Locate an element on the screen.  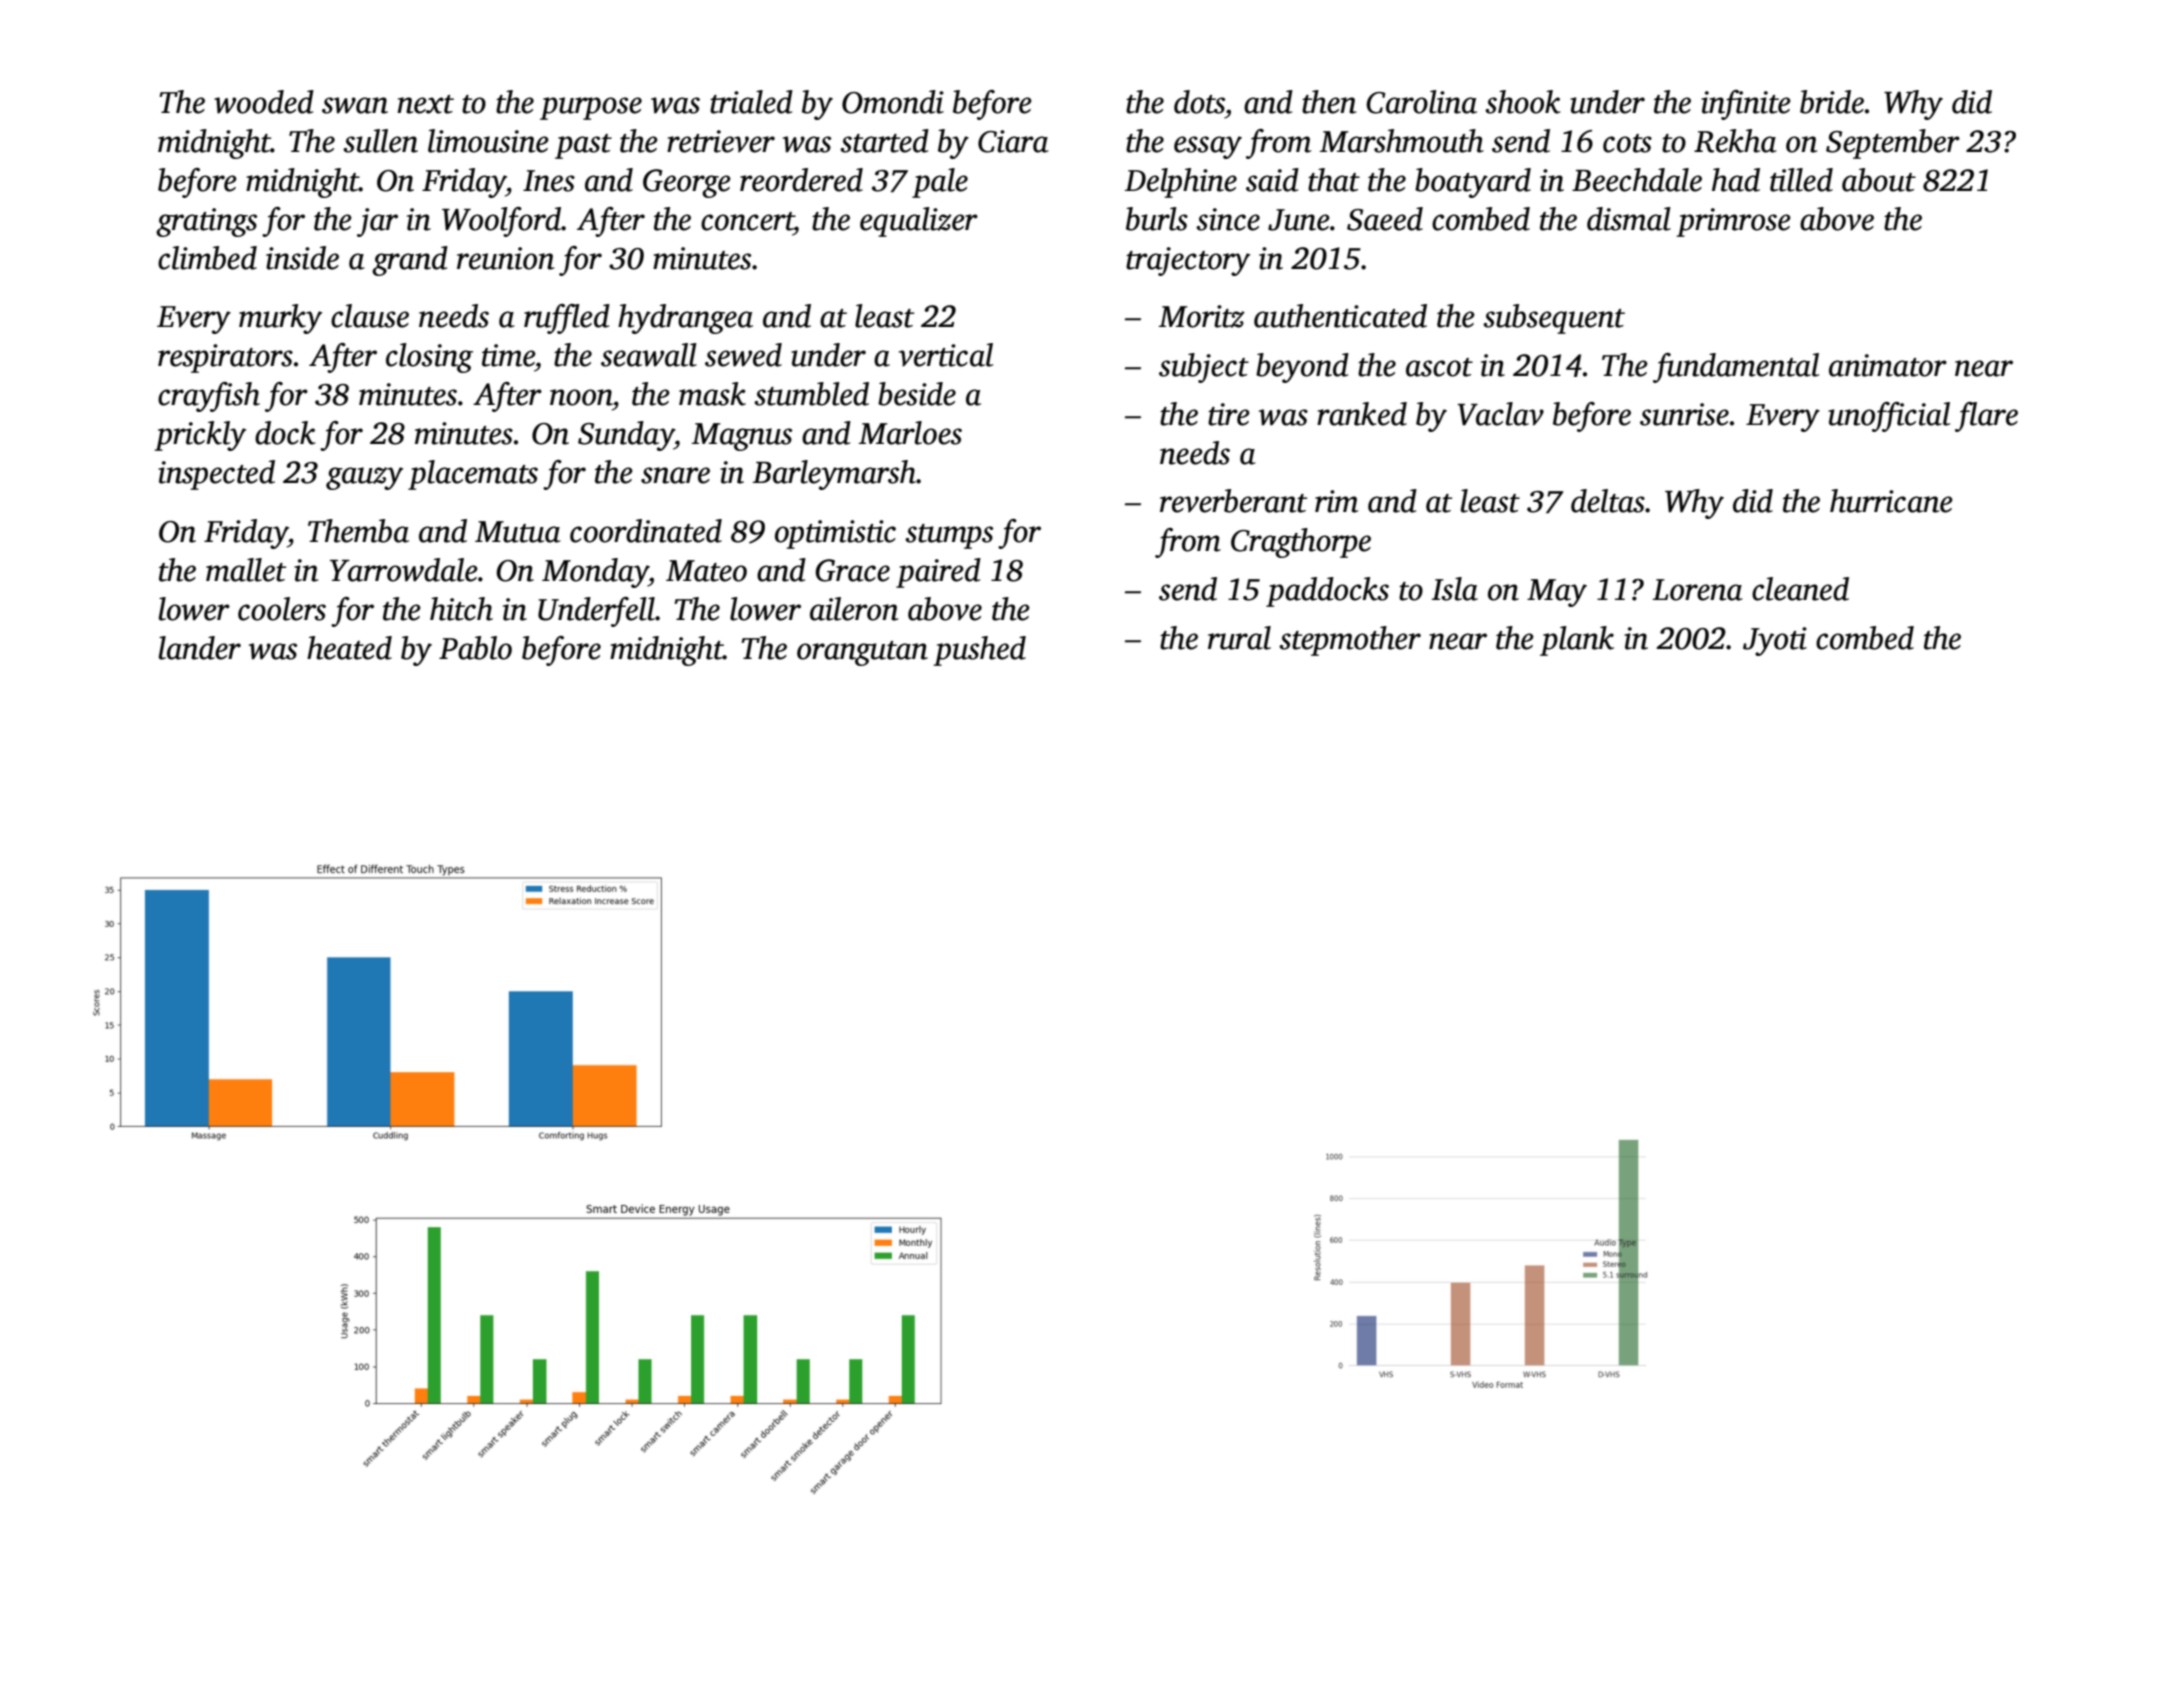
stumbled is located at coordinates (811, 394).
